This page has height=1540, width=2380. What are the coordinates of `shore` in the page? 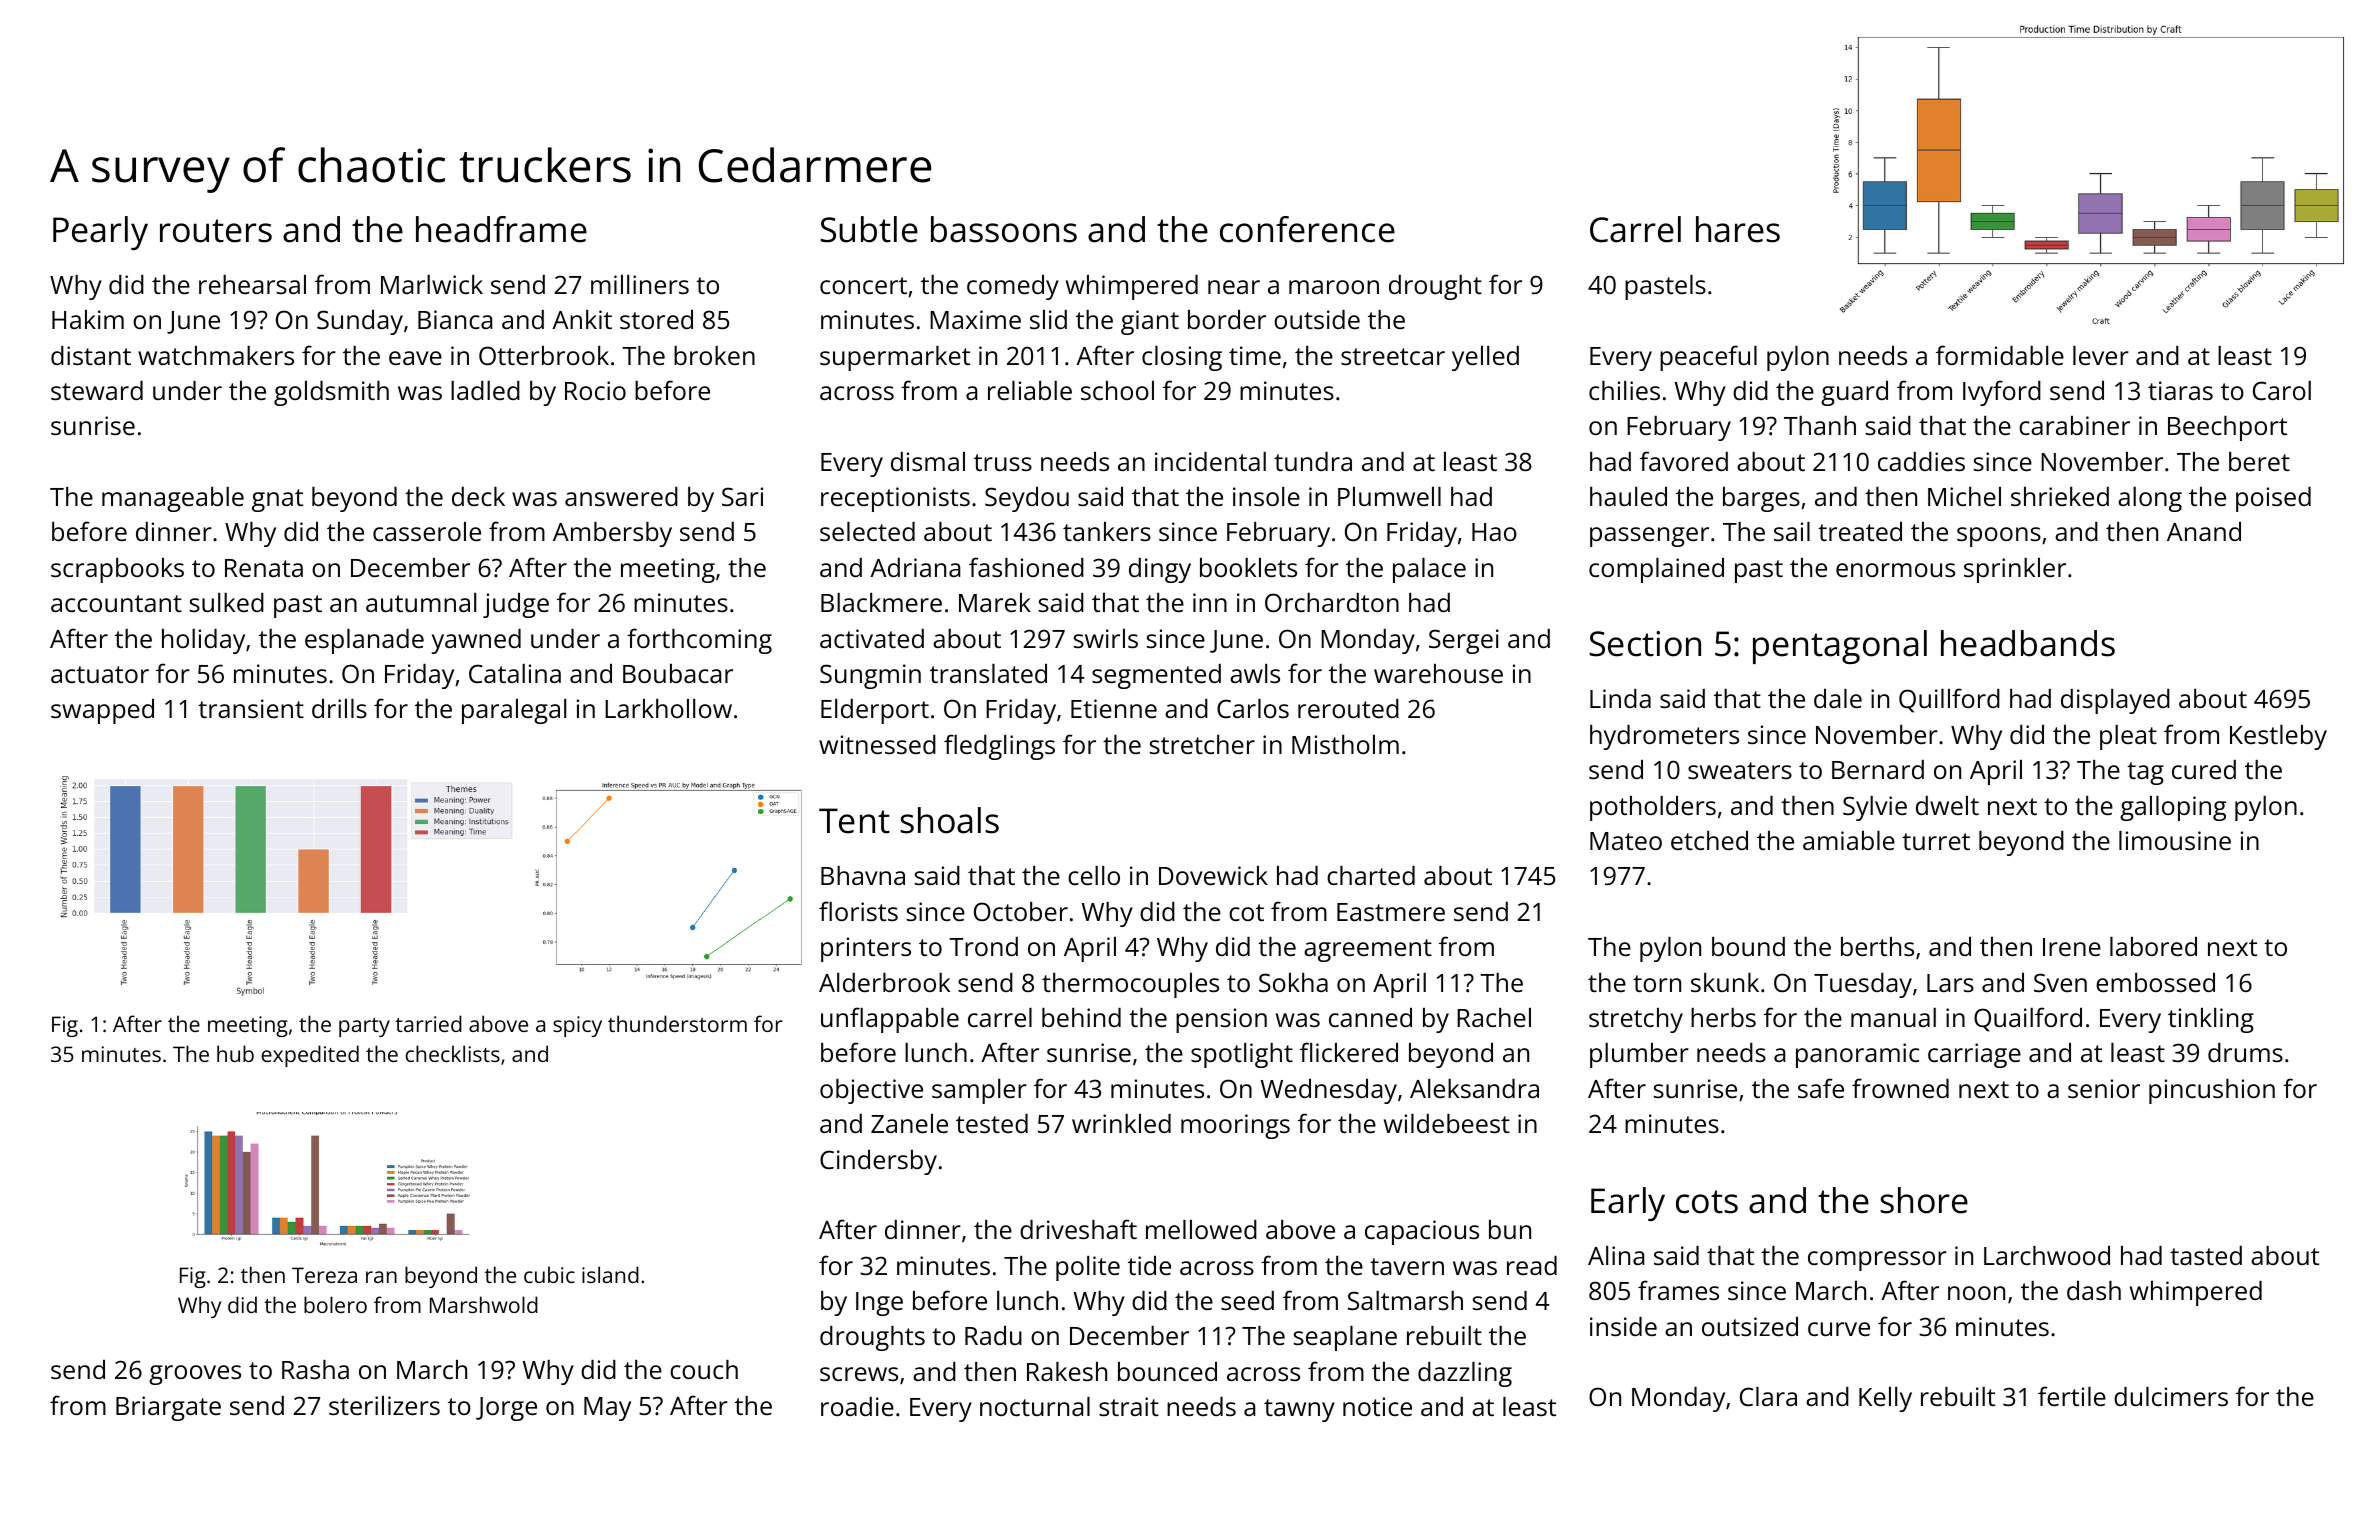 It's located at (1924, 1200).
